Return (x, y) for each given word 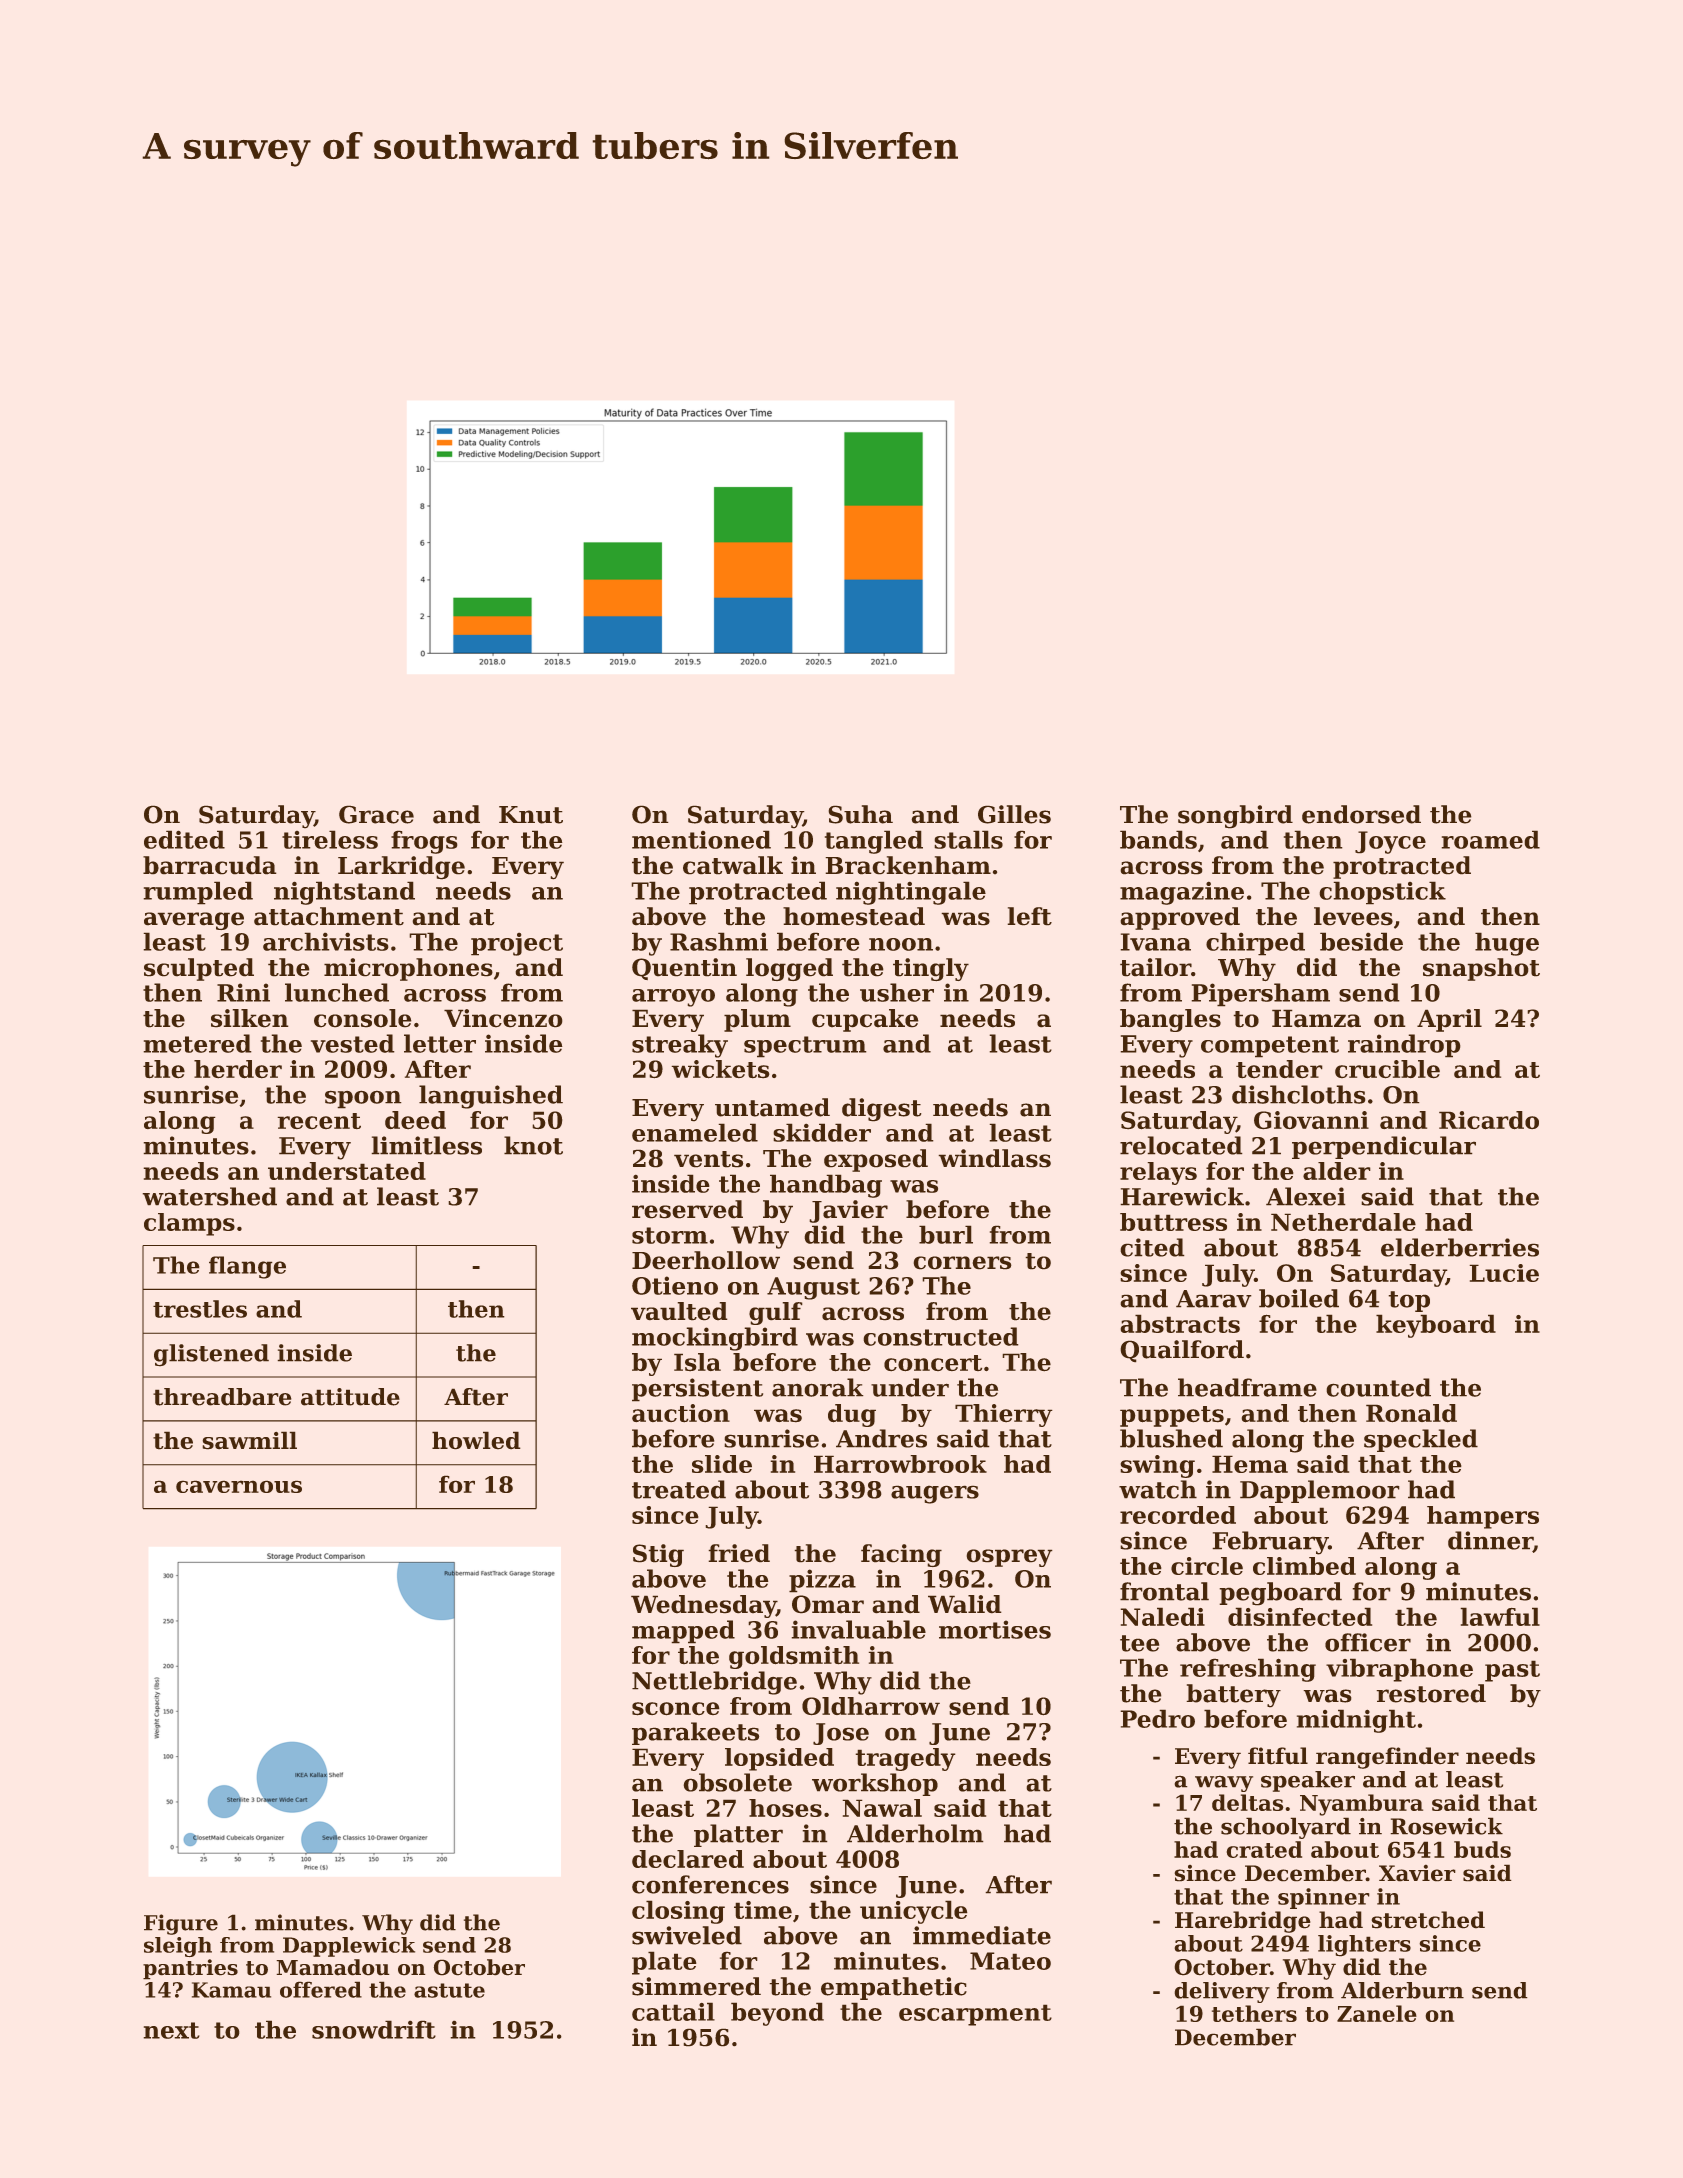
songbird (1235, 817)
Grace (376, 814)
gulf (776, 1313)
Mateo (1010, 1961)
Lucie (1504, 1273)
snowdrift (374, 2029)
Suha (860, 814)
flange (247, 1267)
